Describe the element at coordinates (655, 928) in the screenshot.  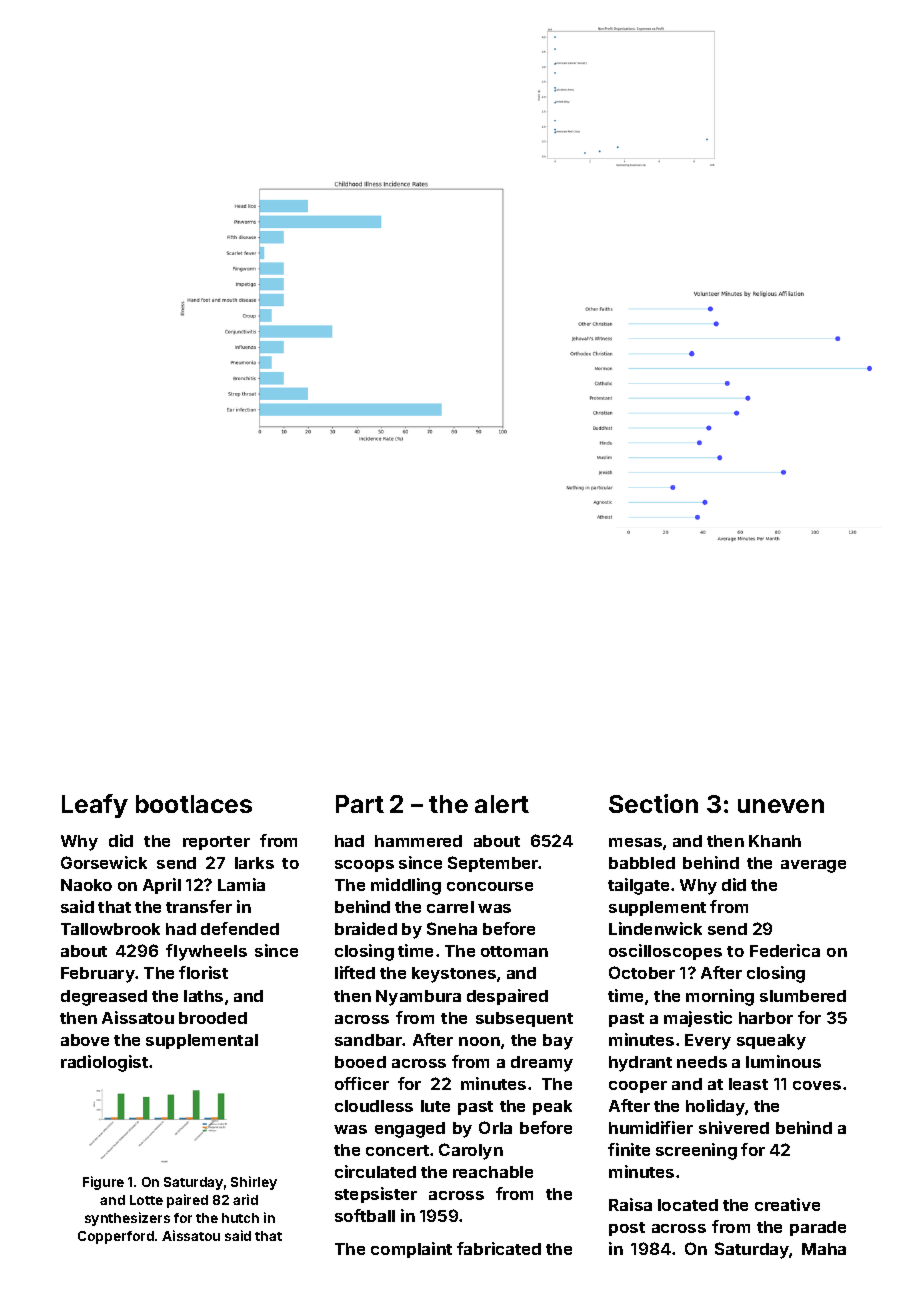
I see `Lindenwick` at that location.
